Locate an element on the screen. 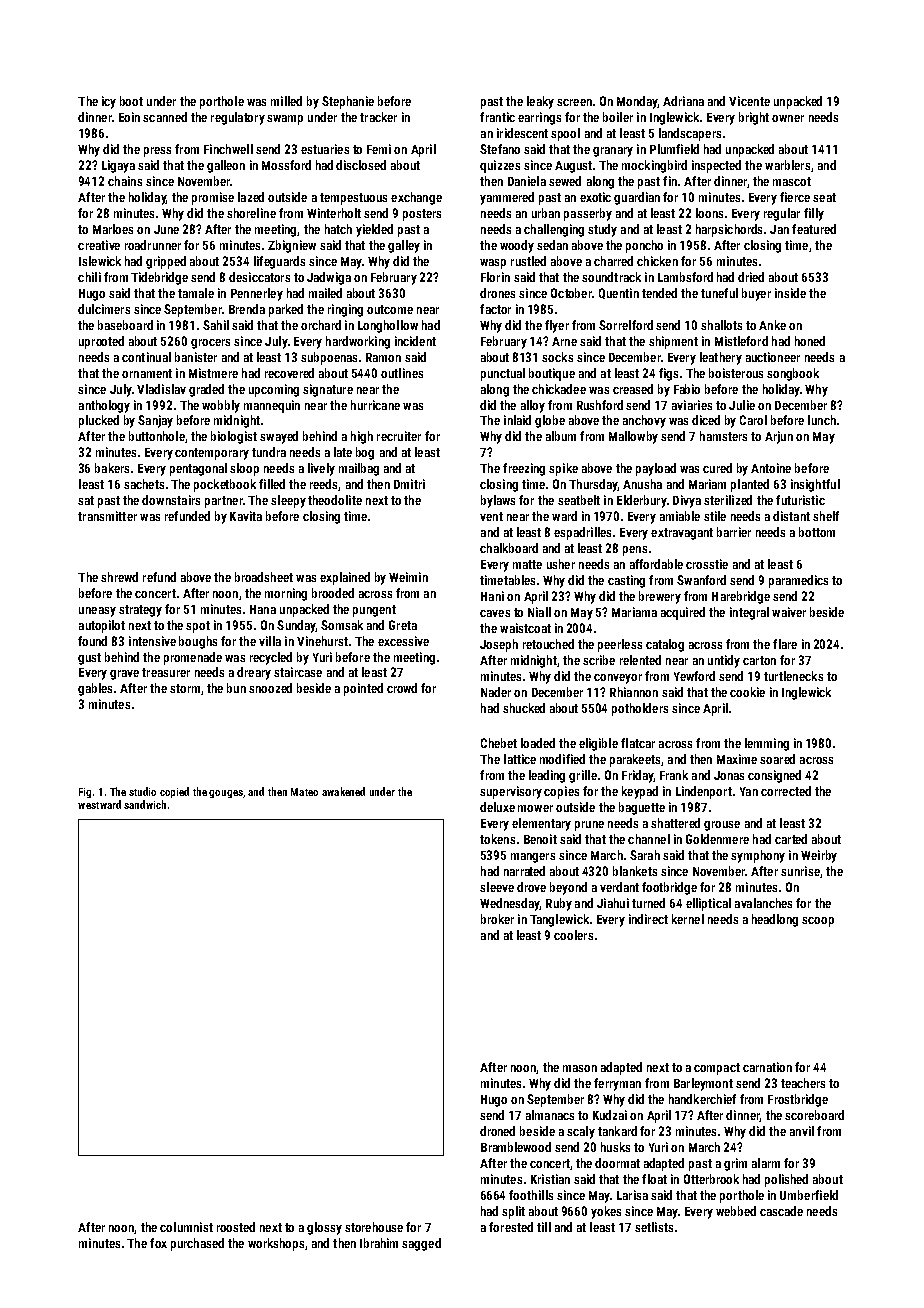 This screenshot has height=1308, width=924. broker is located at coordinates (497, 919).
